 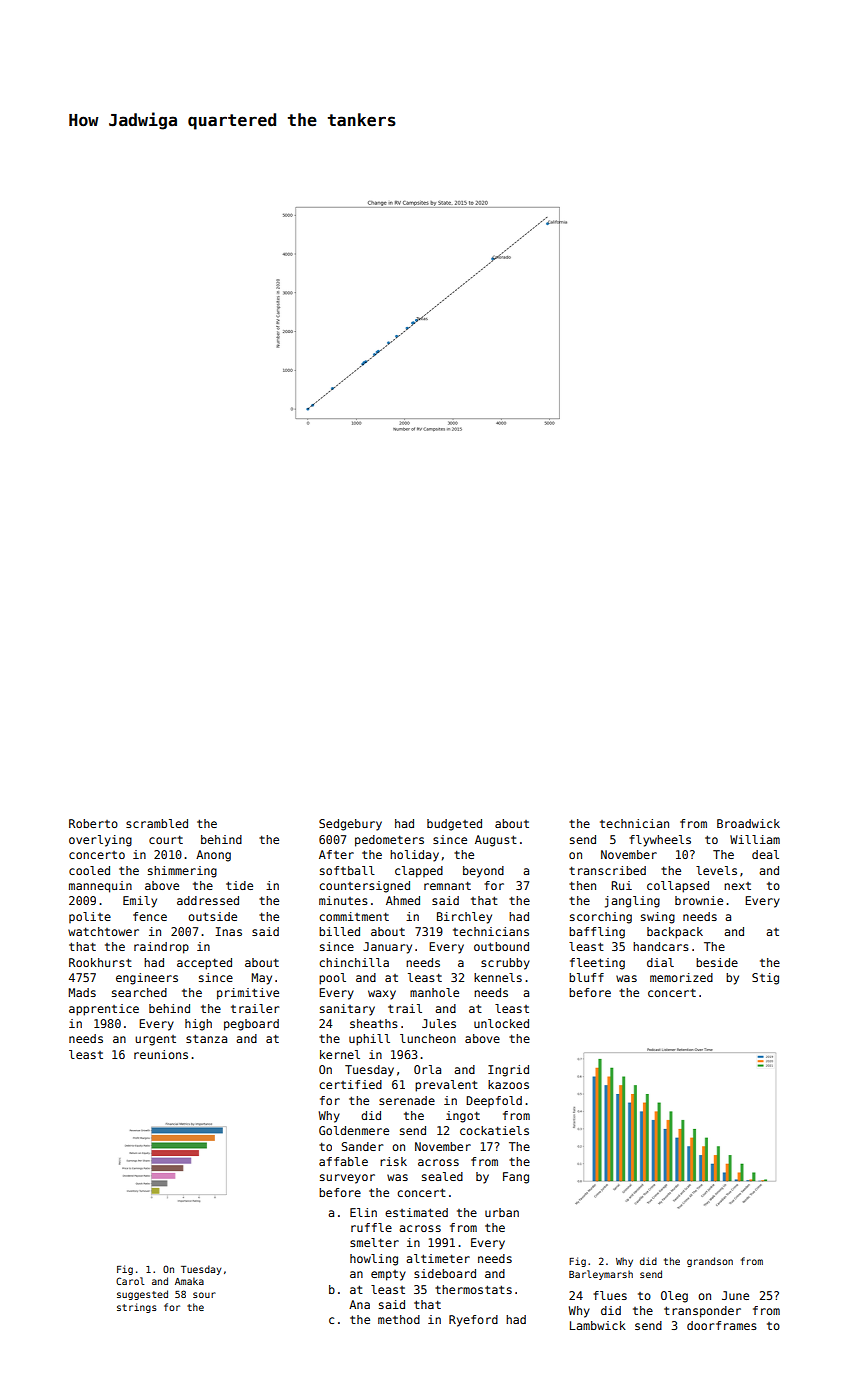 I want to click on Sedgebury, so click(x=350, y=825).
